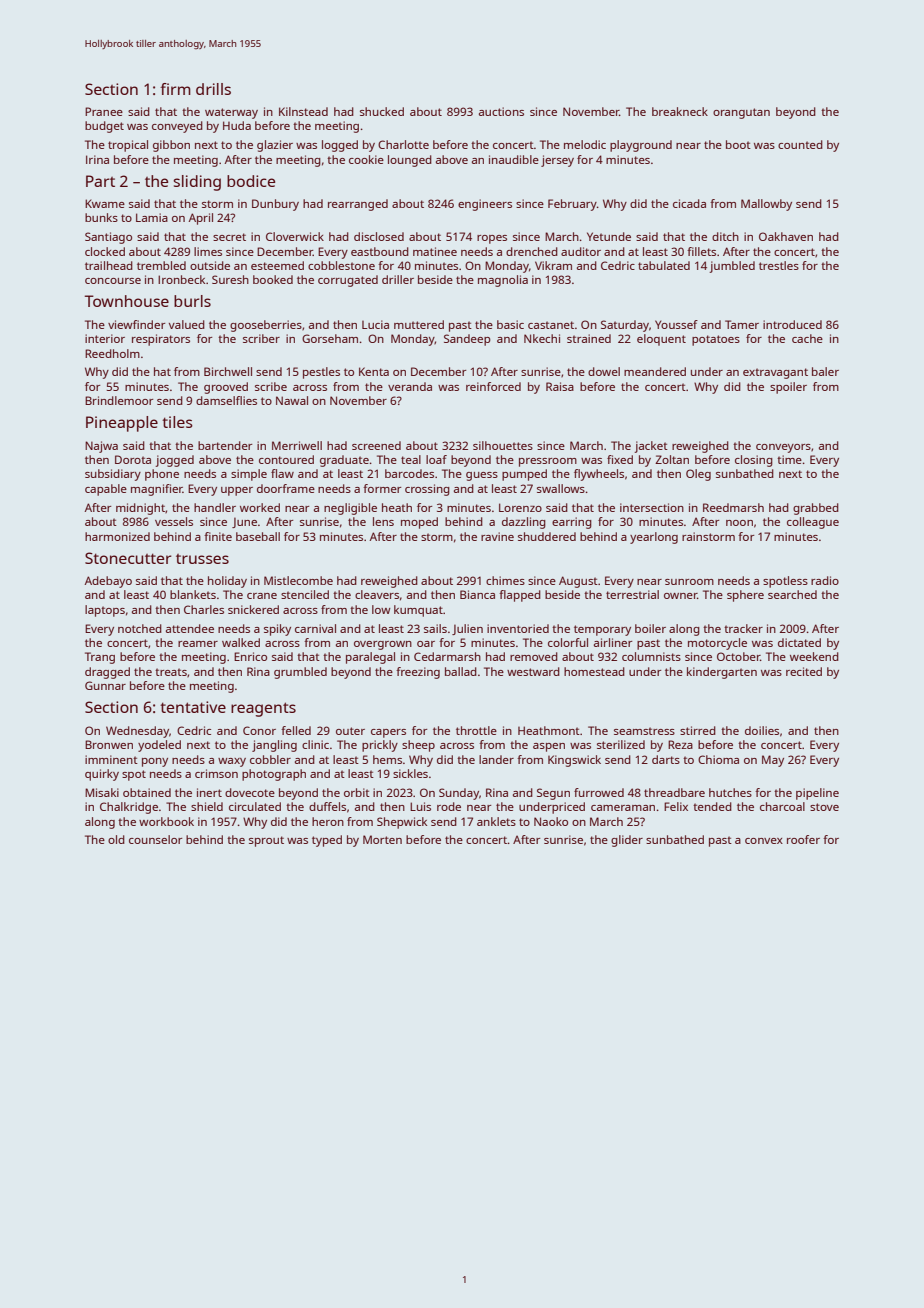 The image size is (924, 1308). What do you see at coordinates (292, 400) in the document?
I see `Nawal` at bounding box center [292, 400].
